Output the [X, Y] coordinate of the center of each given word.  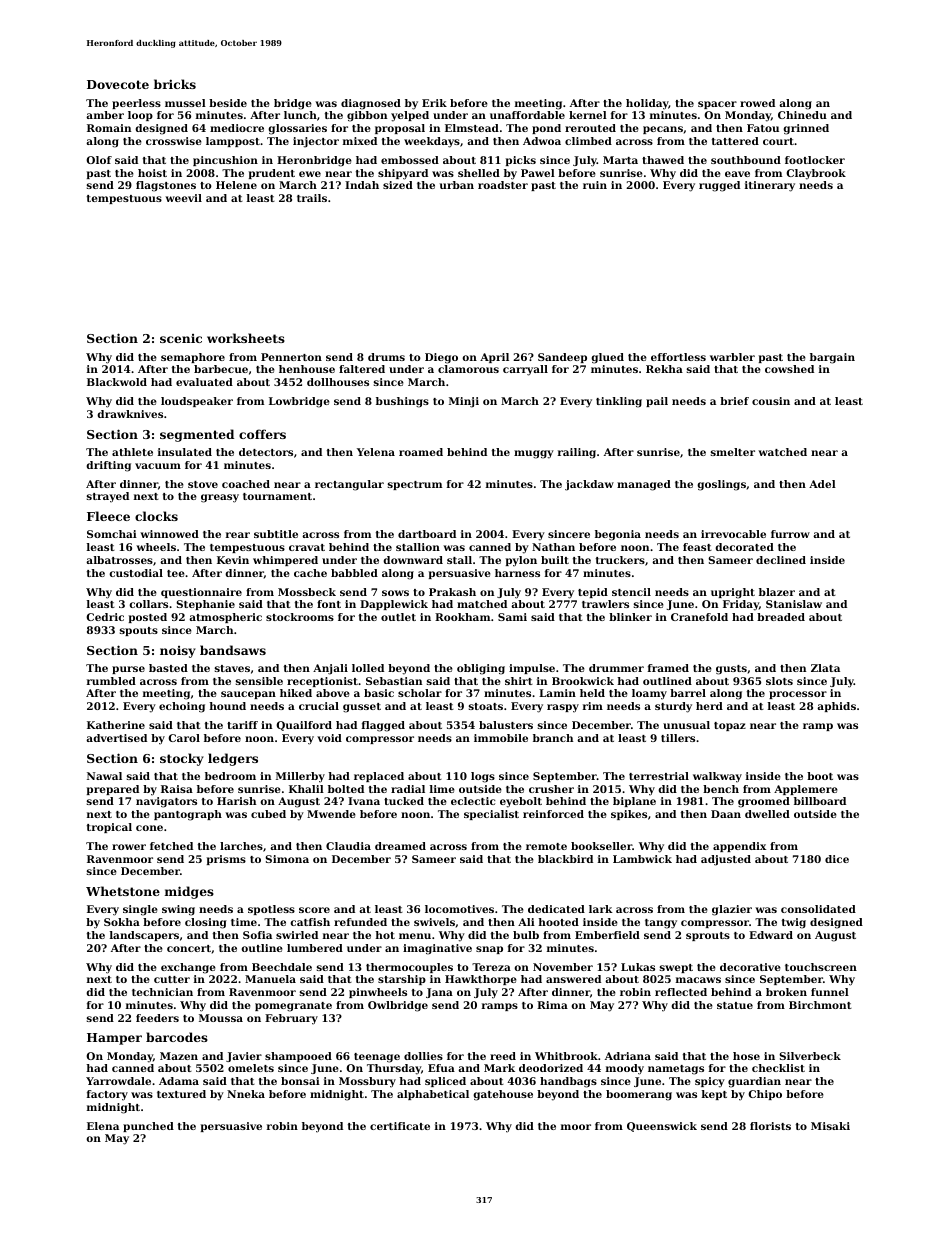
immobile [501, 738]
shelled [479, 173]
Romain [109, 128]
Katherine [116, 725]
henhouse [307, 369]
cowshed [789, 369]
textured [181, 1094]
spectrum [415, 485]
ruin [595, 185]
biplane [634, 802]
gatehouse [503, 1095]
